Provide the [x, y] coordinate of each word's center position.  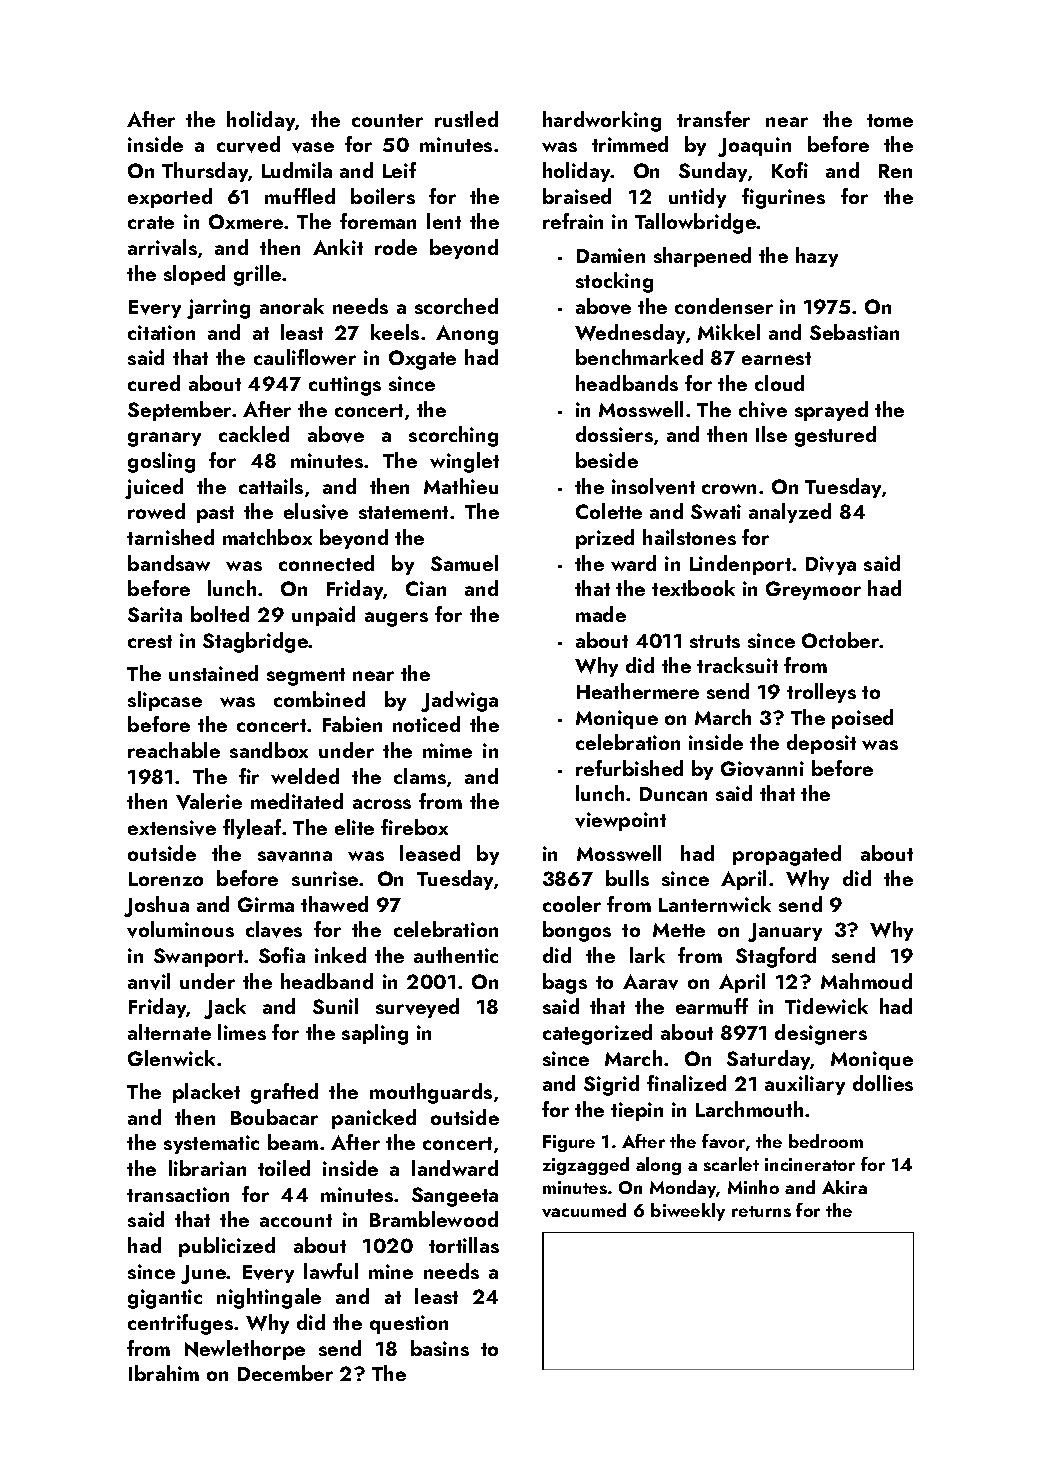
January [785, 932]
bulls [627, 878]
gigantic [165, 1299]
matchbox [267, 537]
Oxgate [422, 360]
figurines [783, 198]
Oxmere [246, 221]
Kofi [790, 170]
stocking [614, 282]
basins [440, 1348]
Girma [266, 904]
